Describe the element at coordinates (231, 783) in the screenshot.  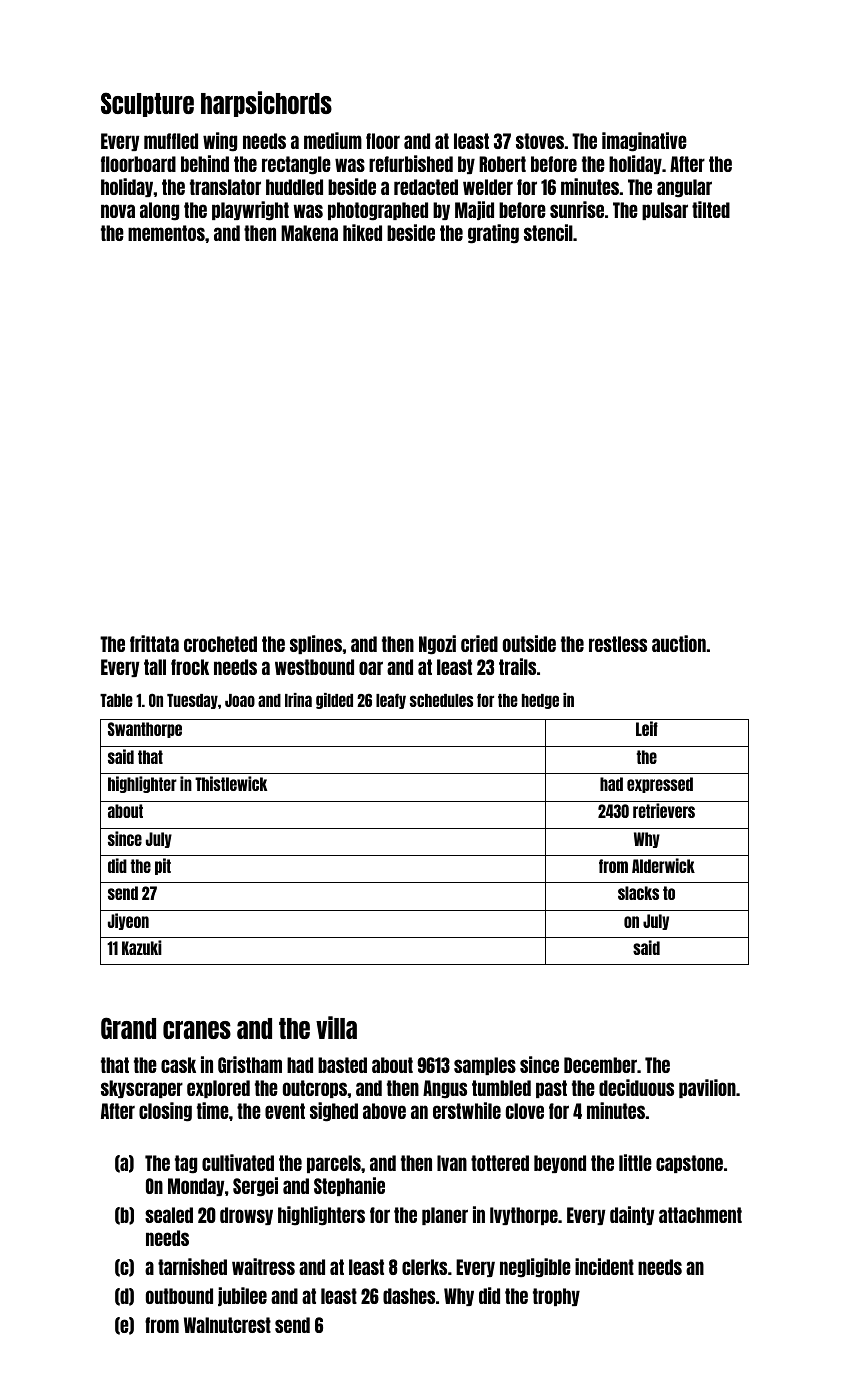
I see `Thistlewick` at that location.
